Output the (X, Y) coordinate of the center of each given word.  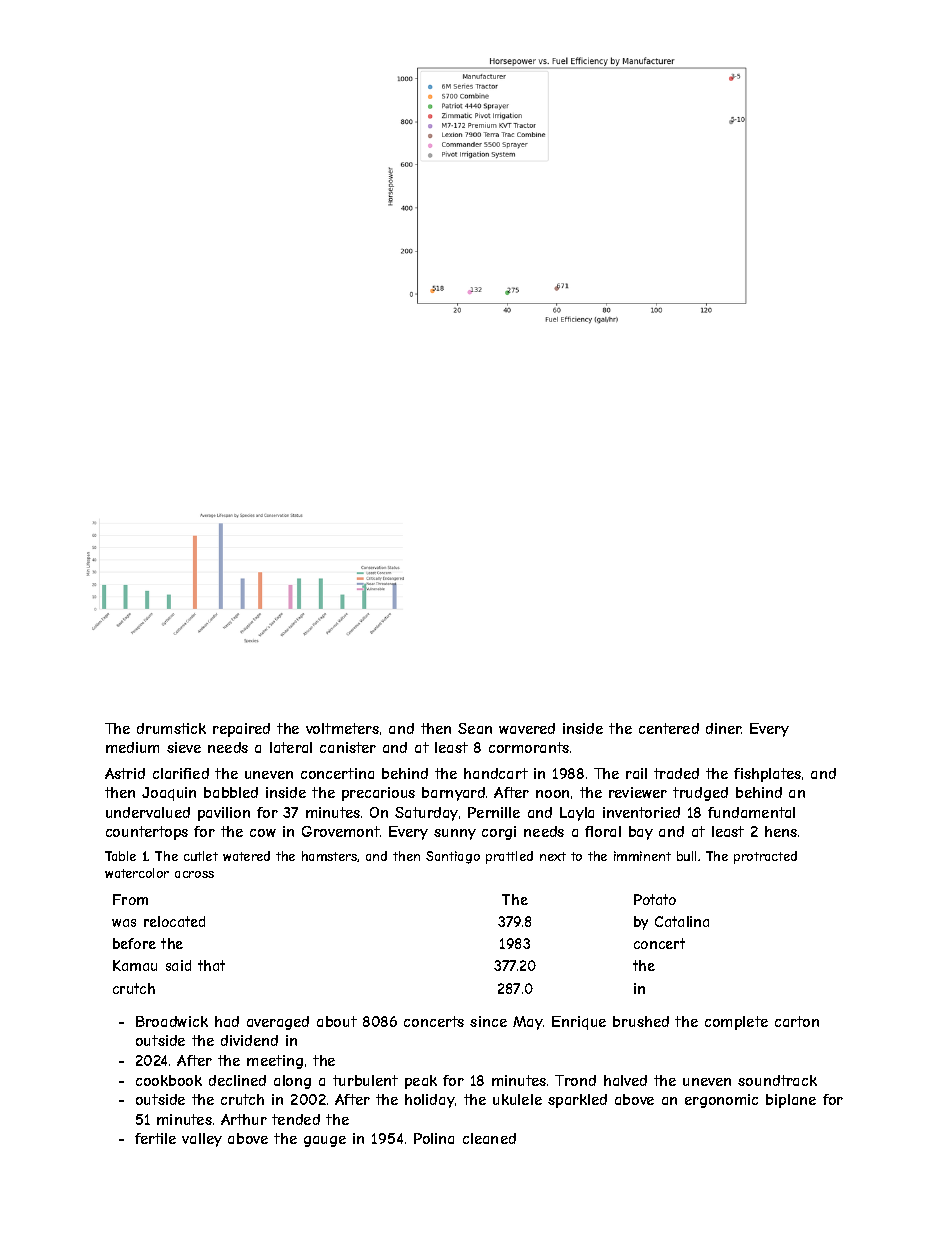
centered (669, 728)
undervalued (148, 812)
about (337, 1021)
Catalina (682, 921)
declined (237, 1080)
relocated (174, 921)
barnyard (453, 794)
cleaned (489, 1138)
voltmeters (342, 728)
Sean (475, 728)
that (211, 965)
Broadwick (172, 1021)
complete (736, 1023)
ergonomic (721, 1101)
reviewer (638, 792)
